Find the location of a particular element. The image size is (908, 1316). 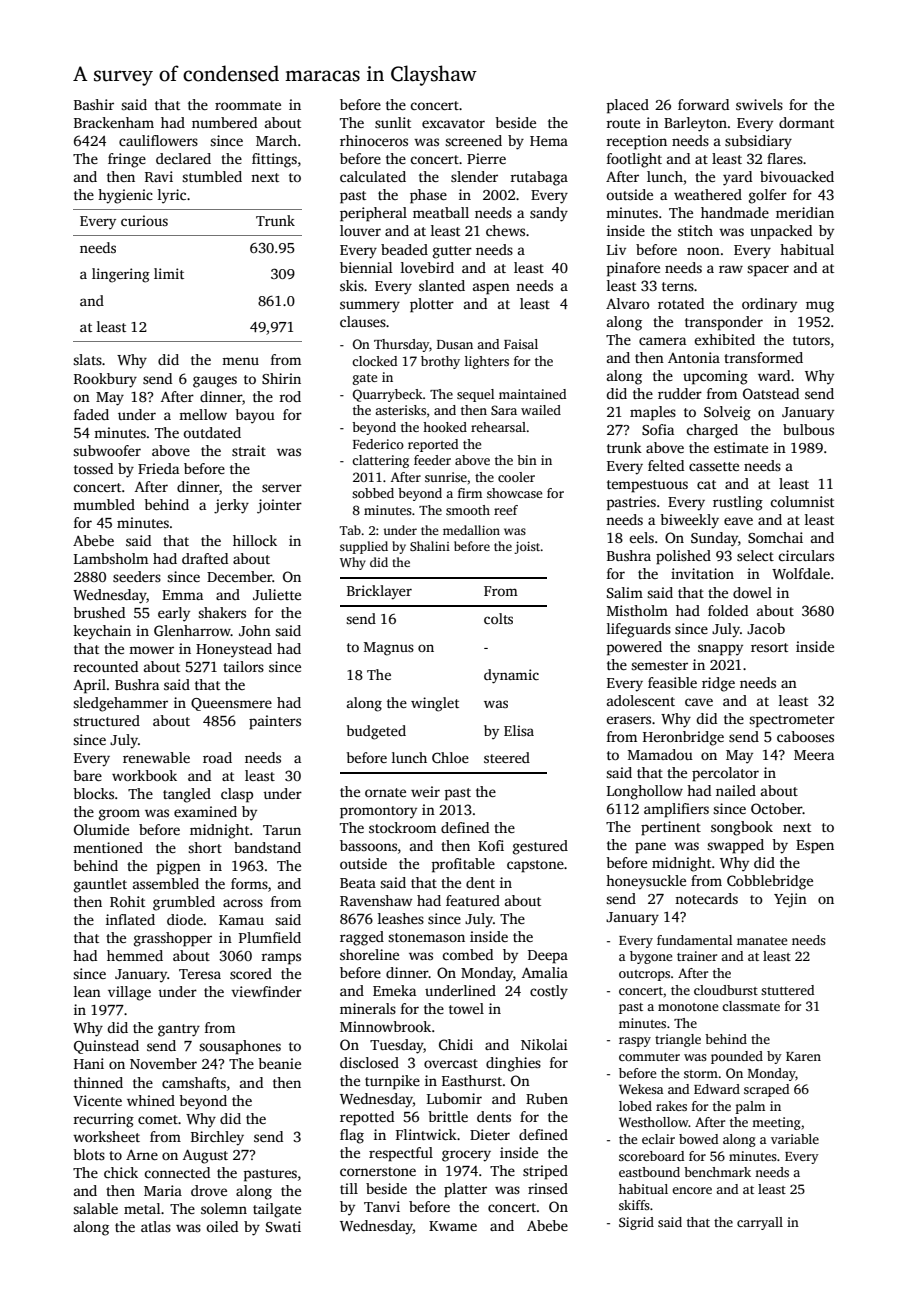

polished is located at coordinates (683, 557).
